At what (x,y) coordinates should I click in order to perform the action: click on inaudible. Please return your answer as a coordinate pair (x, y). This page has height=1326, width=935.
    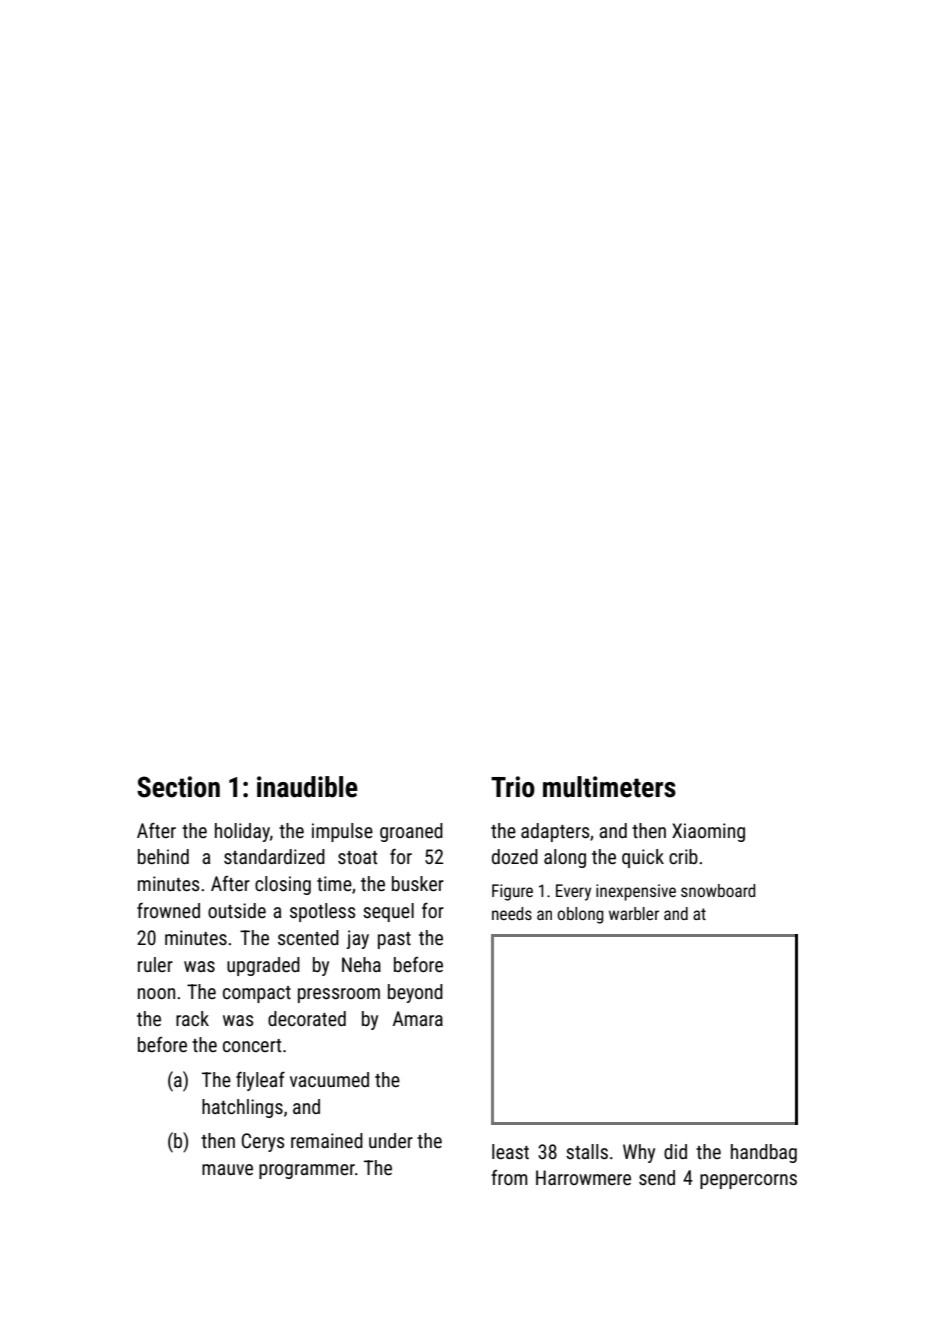
    Looking at the image, I should click on (307, 787).
